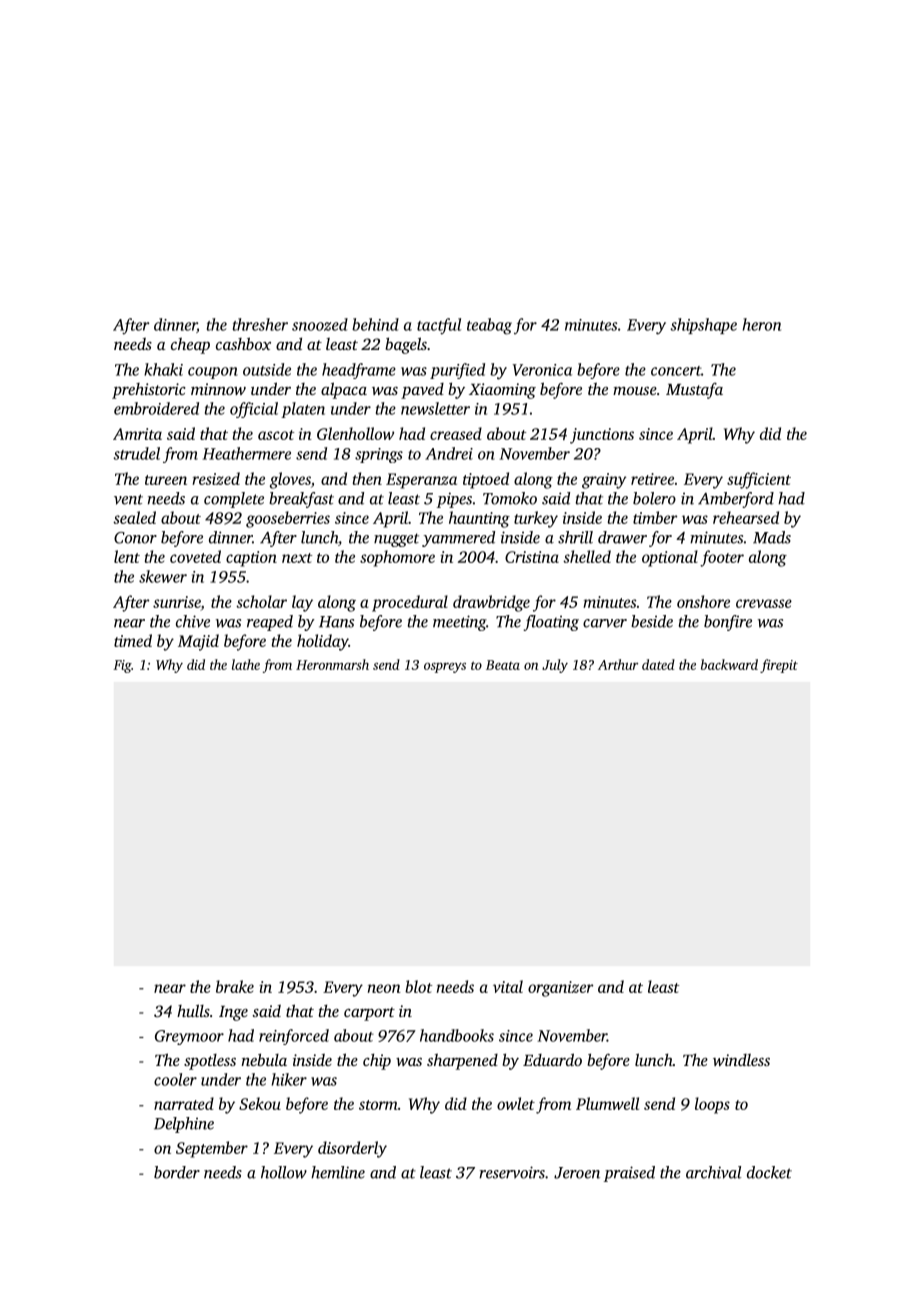 This image has height=1314, width=924. Describe the element at coordinates (489, 326) in the image. I see `teabag` at that location.
